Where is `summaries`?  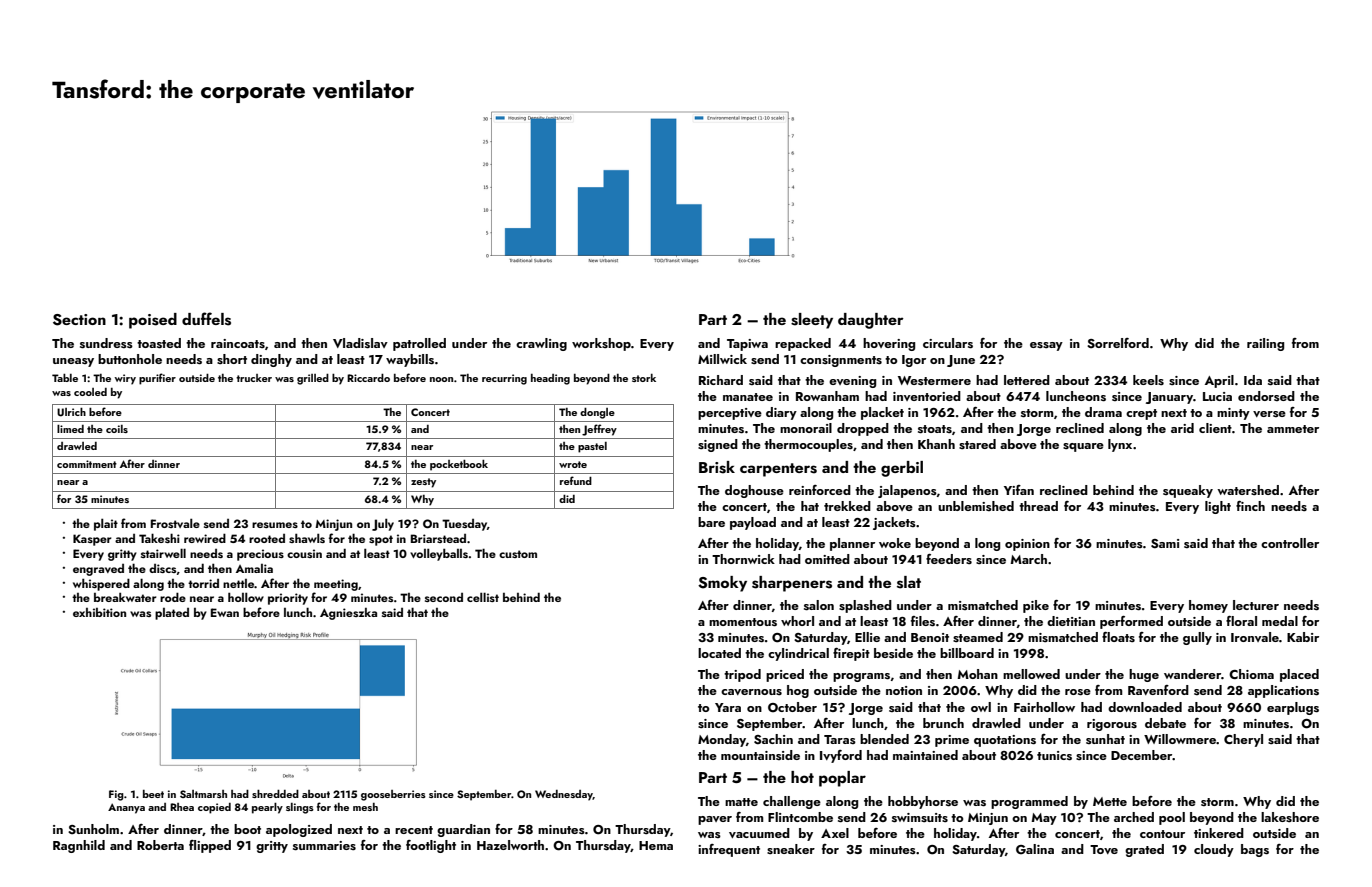
summaries is located at coordinates (324, 846).
